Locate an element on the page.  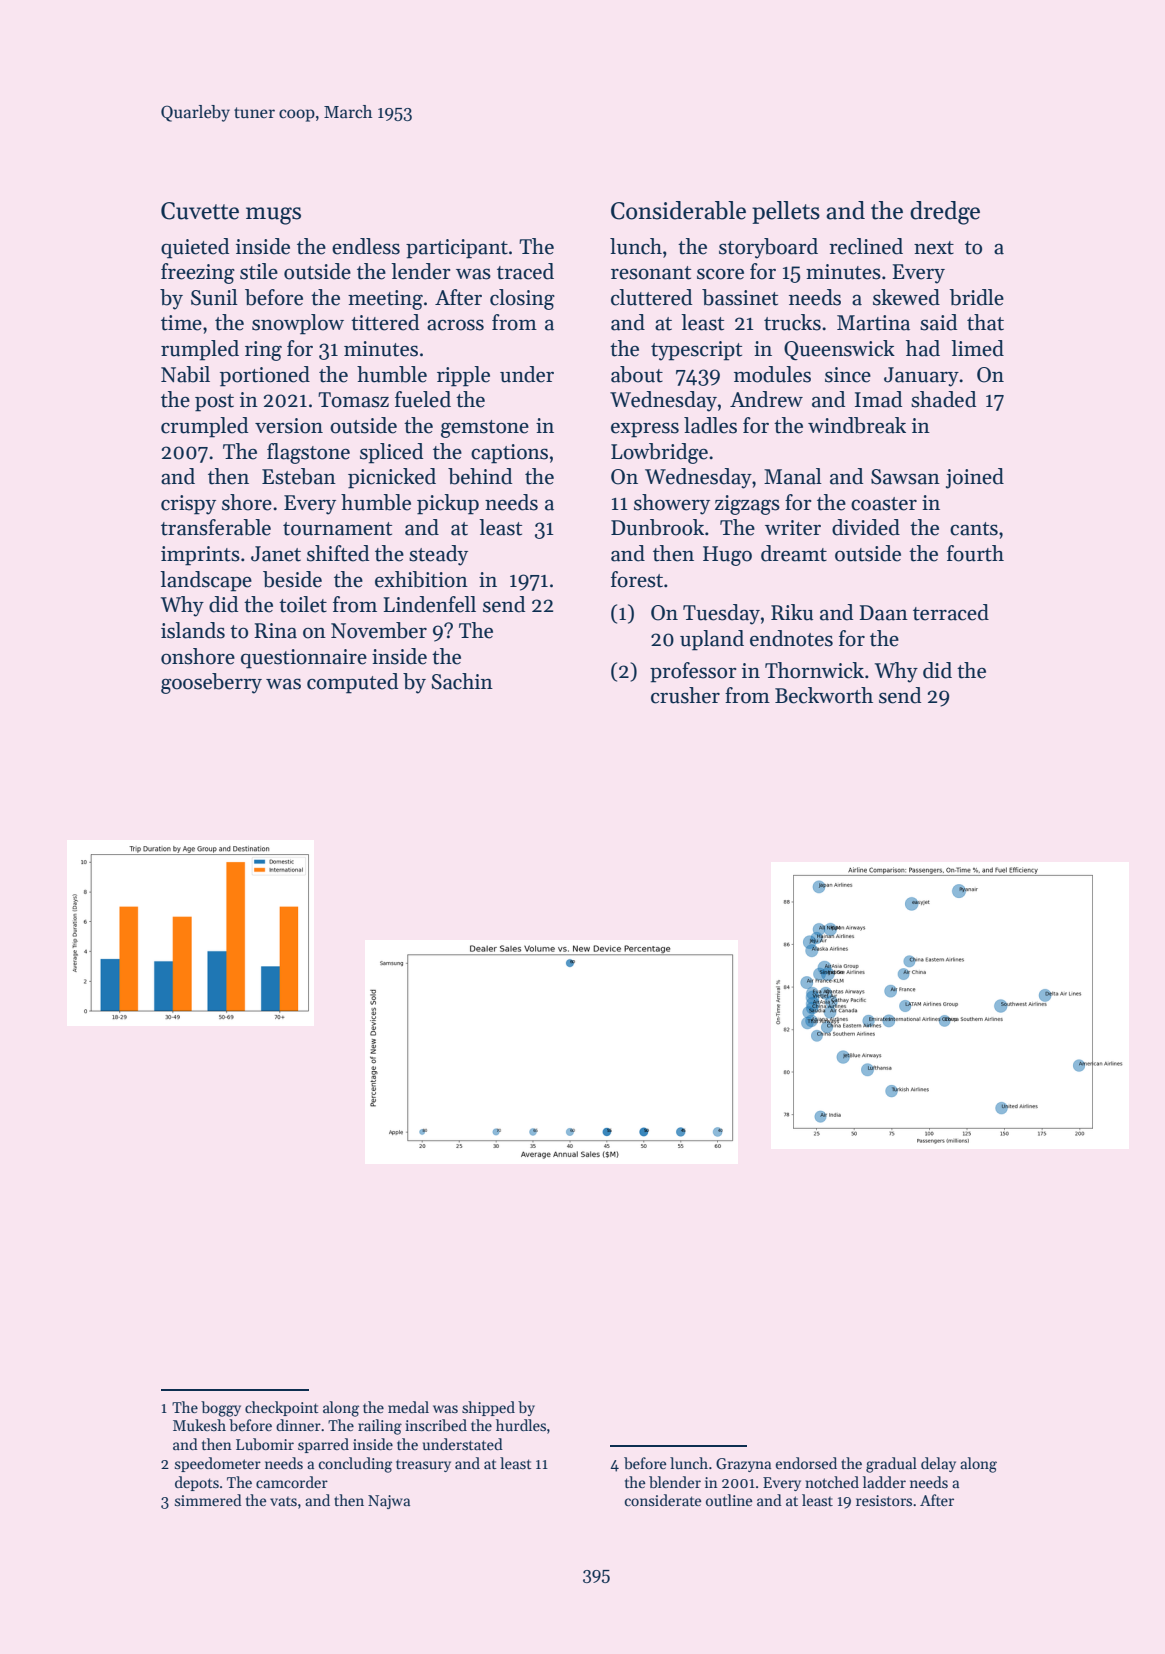
terraced is located at coordinates (951, 612).
